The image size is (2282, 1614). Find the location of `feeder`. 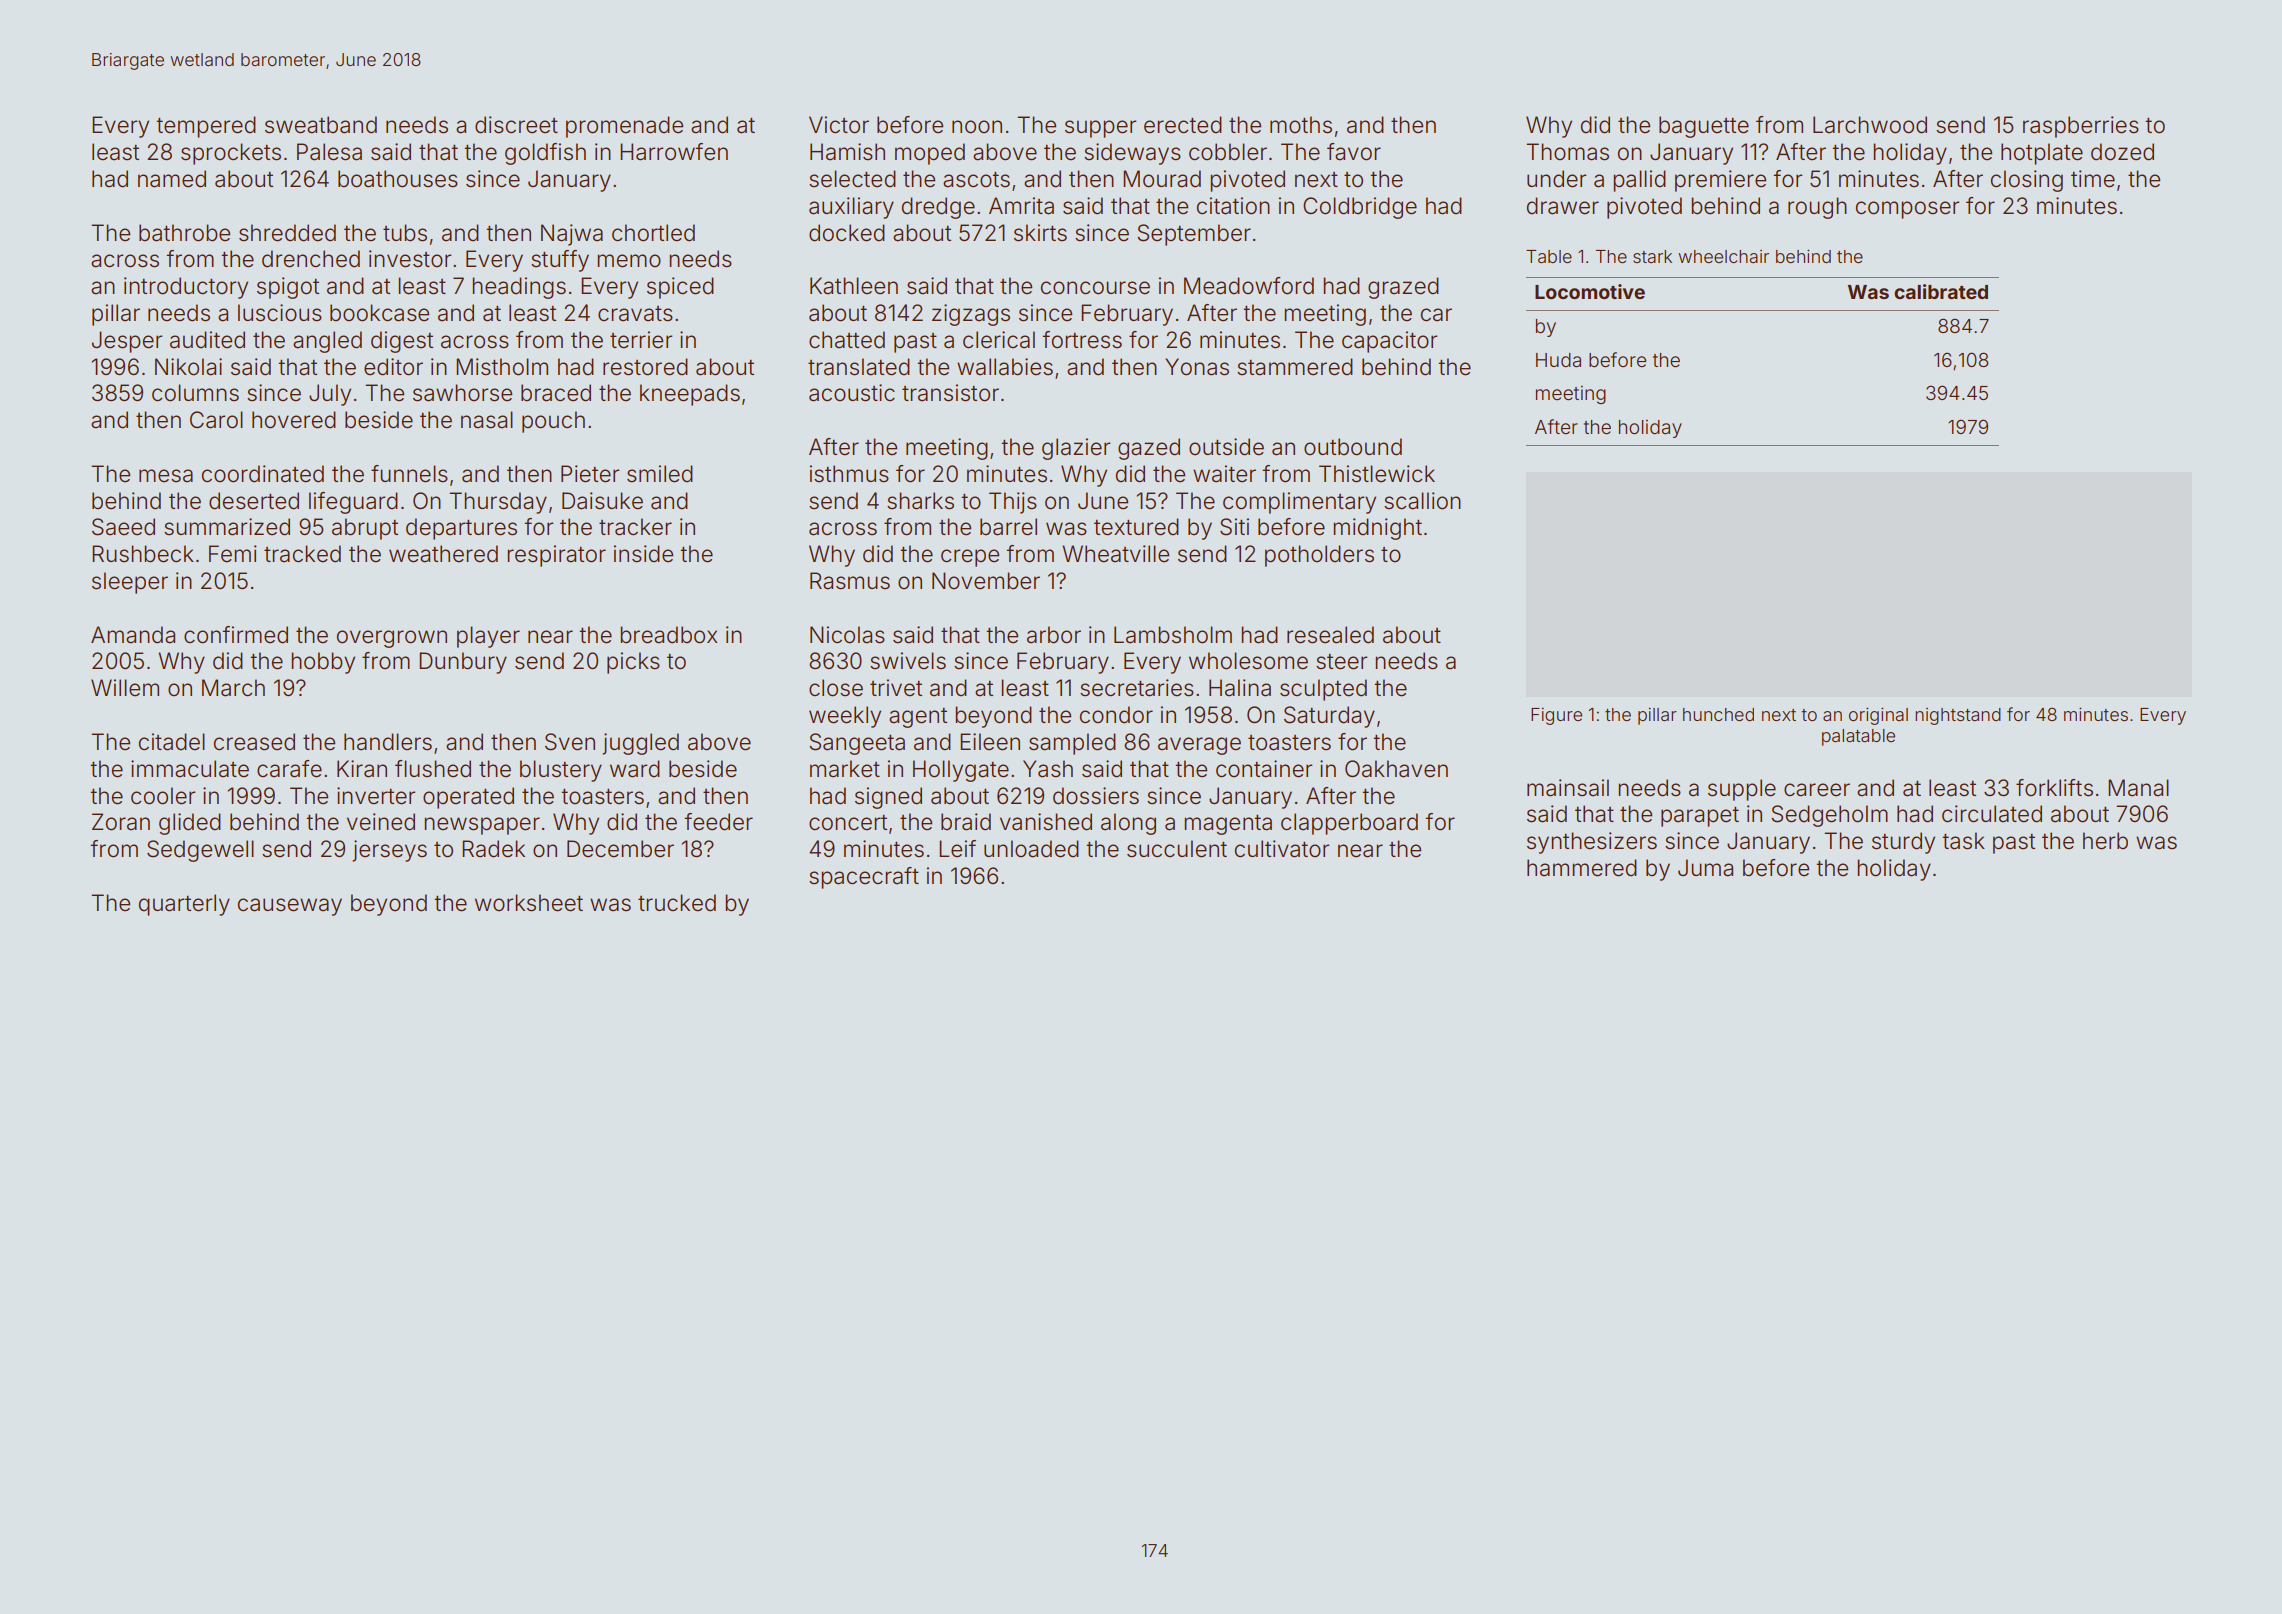

feeder is located at coordinates (718, 822).
